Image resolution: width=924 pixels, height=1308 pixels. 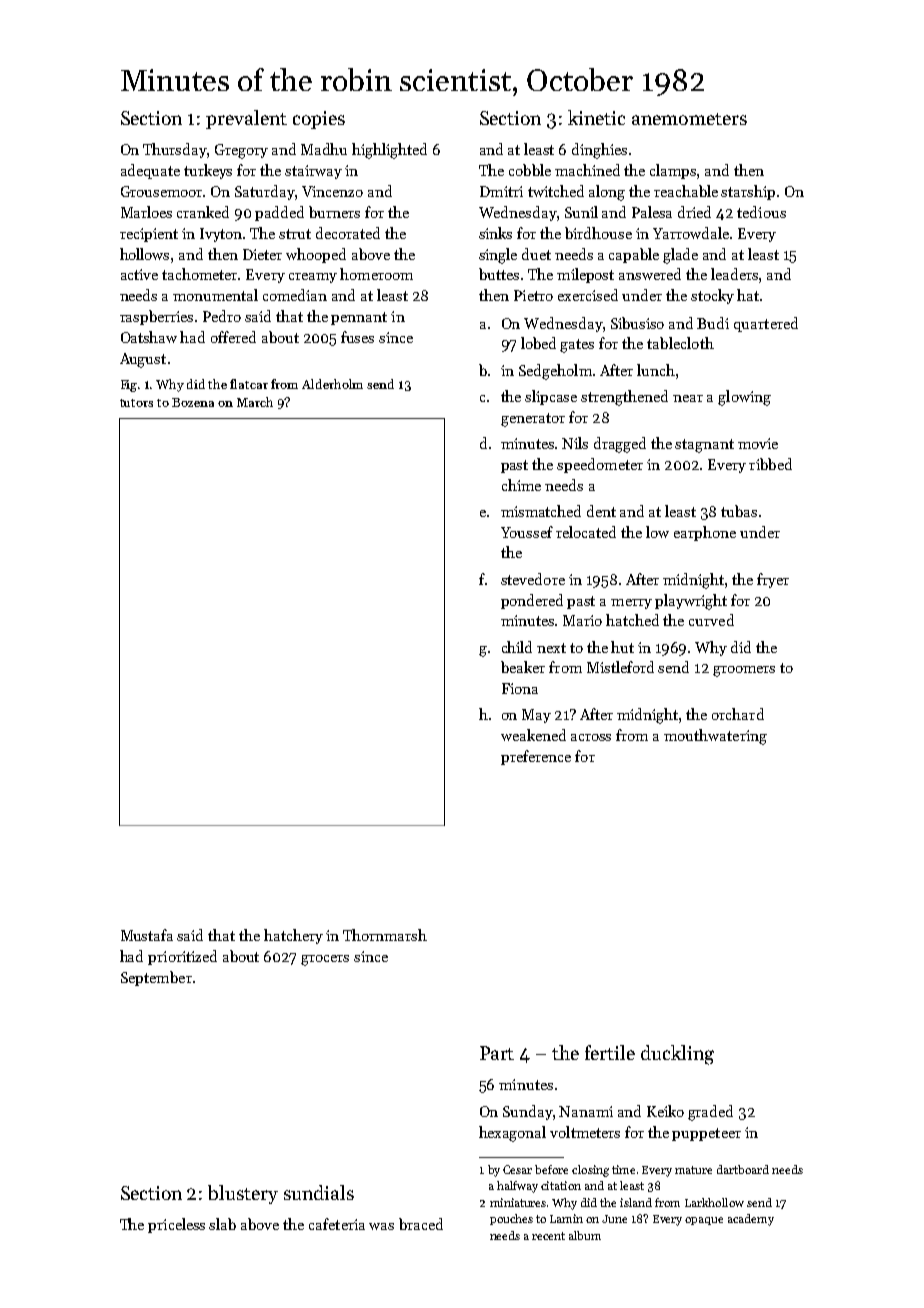 What do you see at coordinates (761, 212) in the page?
I see `tedious` at bounding box center [761, 212].
